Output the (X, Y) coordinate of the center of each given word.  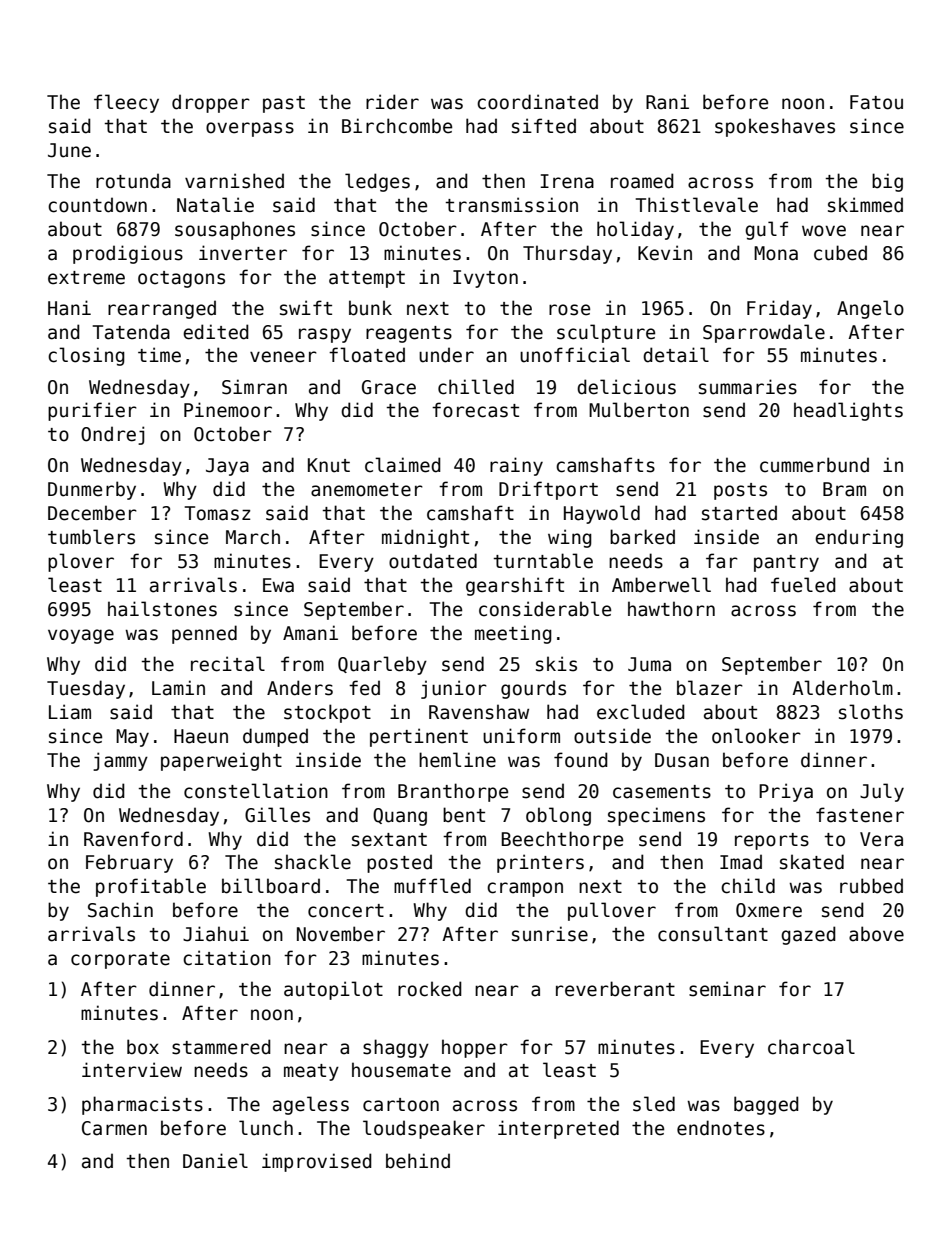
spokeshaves (775, 127)
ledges (377, 182)
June (69, 150)
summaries (748, 387)
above (876, 934)
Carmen (114, 1128)
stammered (221, 1047)
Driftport (548, 490)
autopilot (333, 990)
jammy (120, 761)
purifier (92, 411)
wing (570, 538)
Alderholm (842, 688)
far (722, 561)
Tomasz (218, 513)
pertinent (419, 737)
